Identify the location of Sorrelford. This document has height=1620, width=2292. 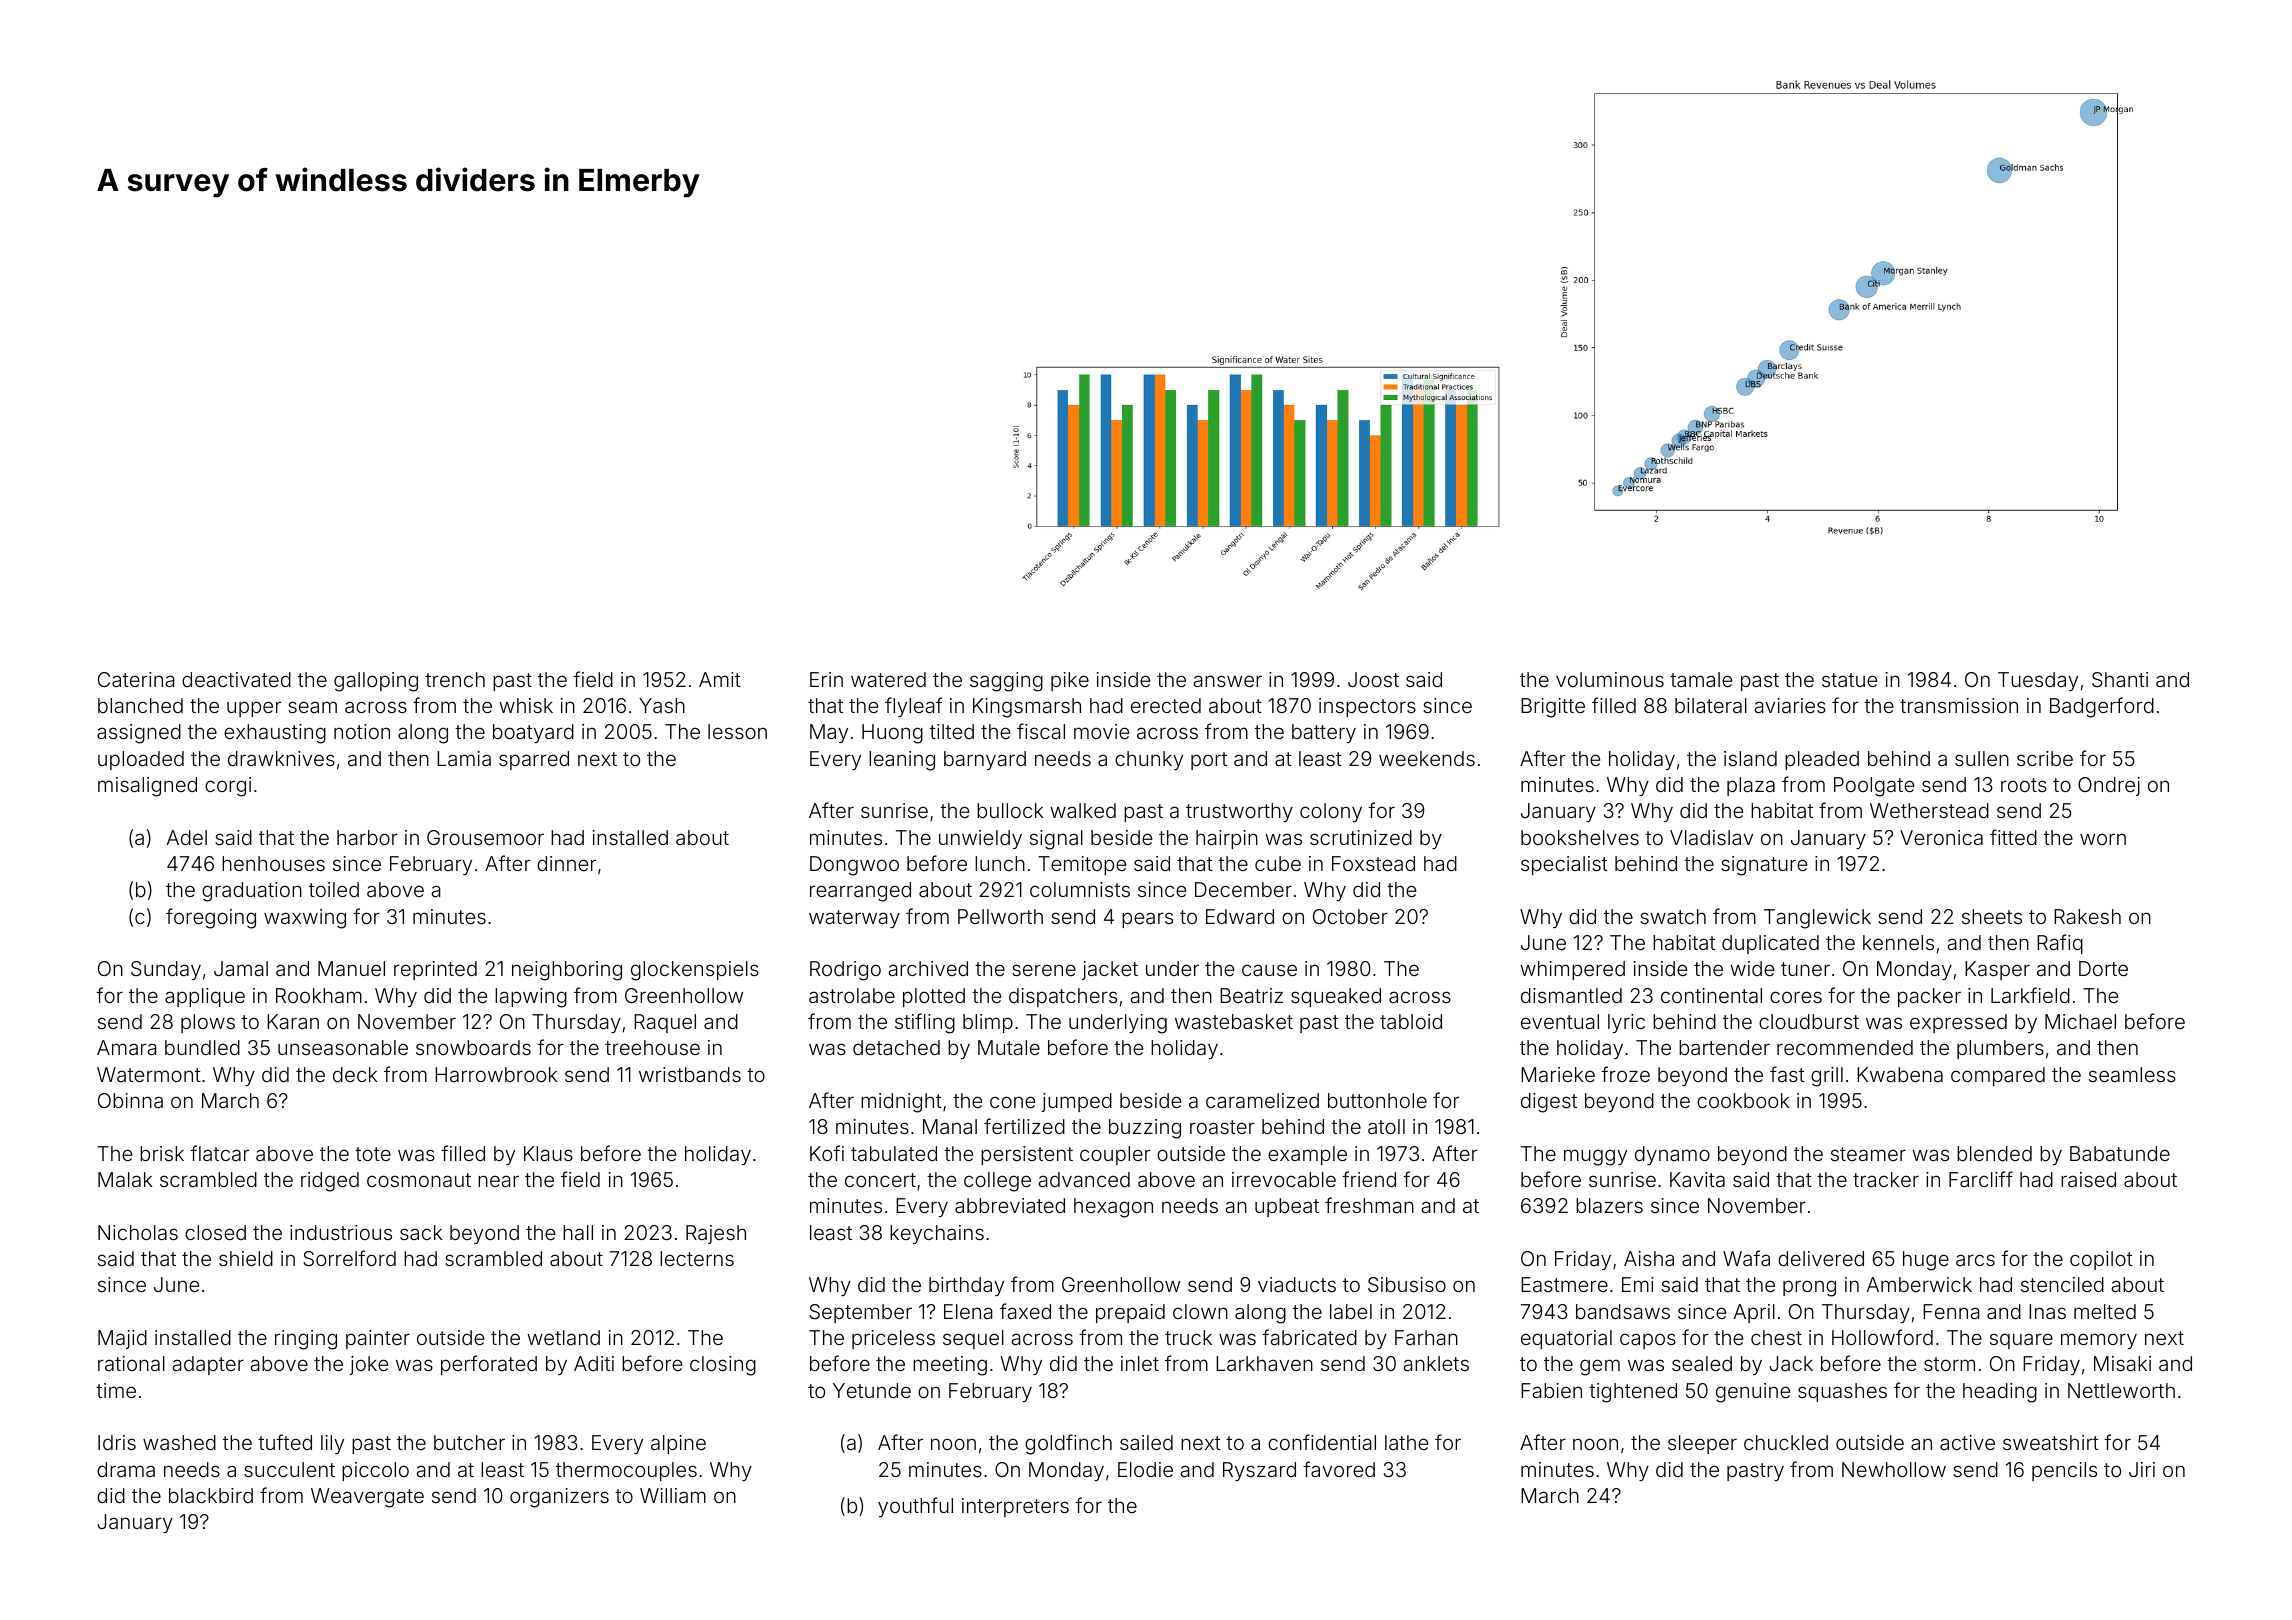
(349, 1258).
